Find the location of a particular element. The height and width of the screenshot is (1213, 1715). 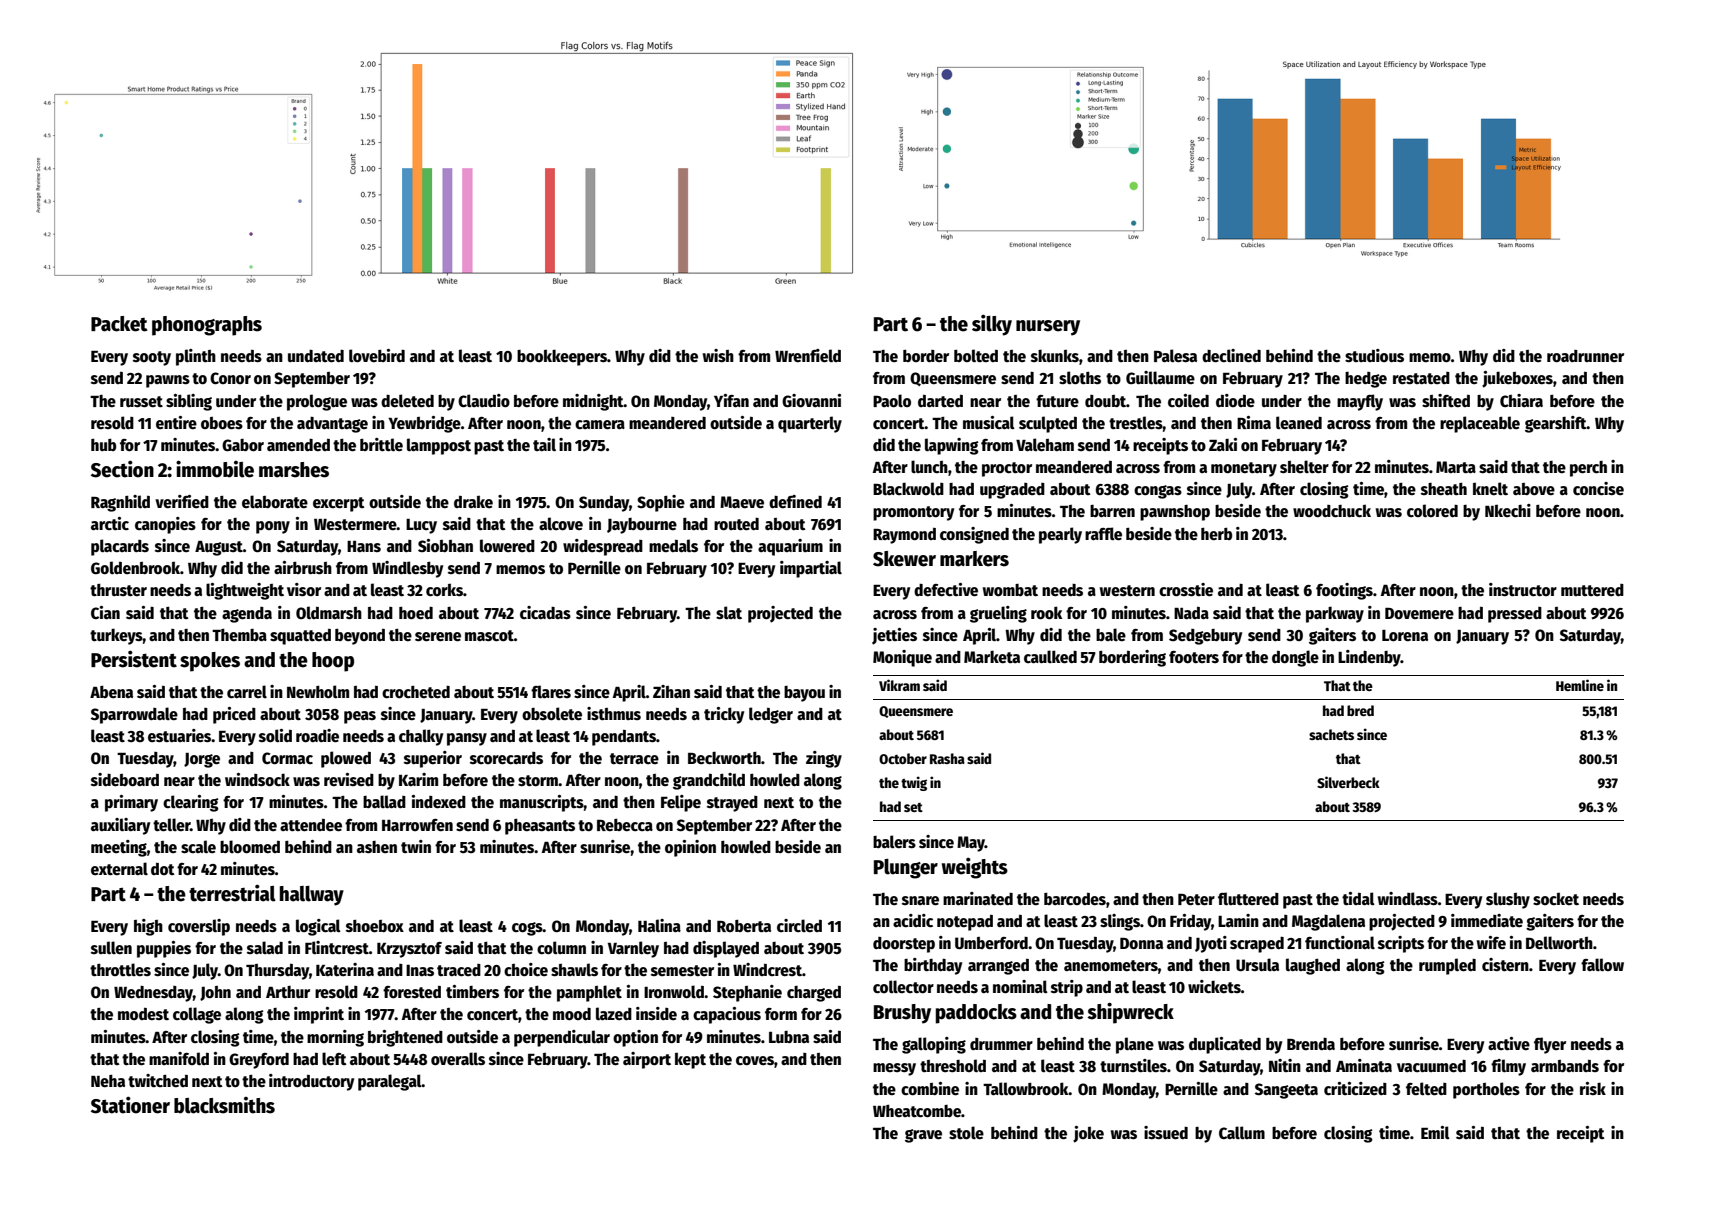

external is located at coordinates (119, 868).
